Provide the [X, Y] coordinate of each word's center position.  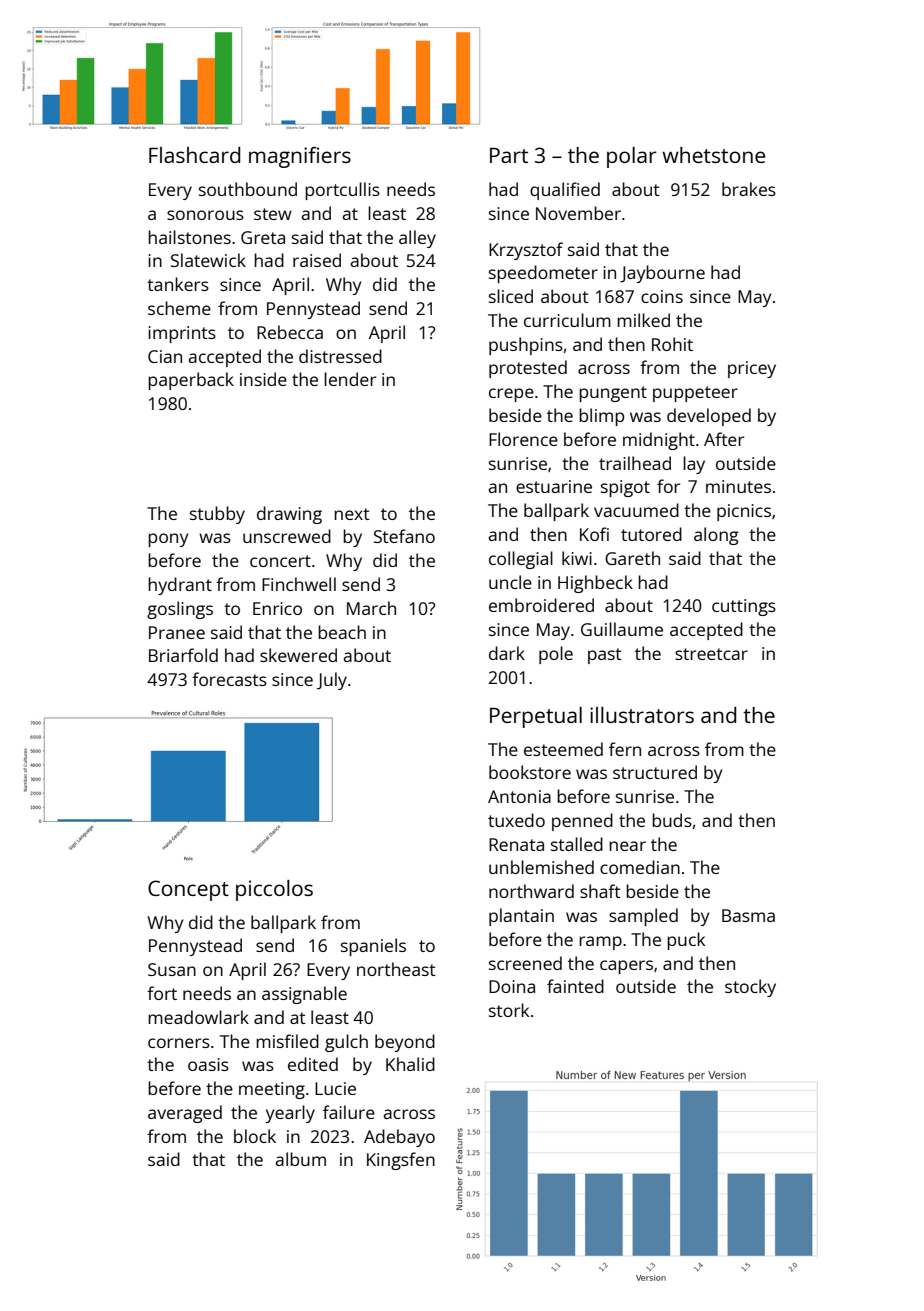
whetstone [713, 155]
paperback [191, 381]
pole [556, 655]
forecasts [229, 679]
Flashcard [194, 155]
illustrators [642, 715]
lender [350, 379]
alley [417, 239]
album [300, 1159]
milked [643, 320]
